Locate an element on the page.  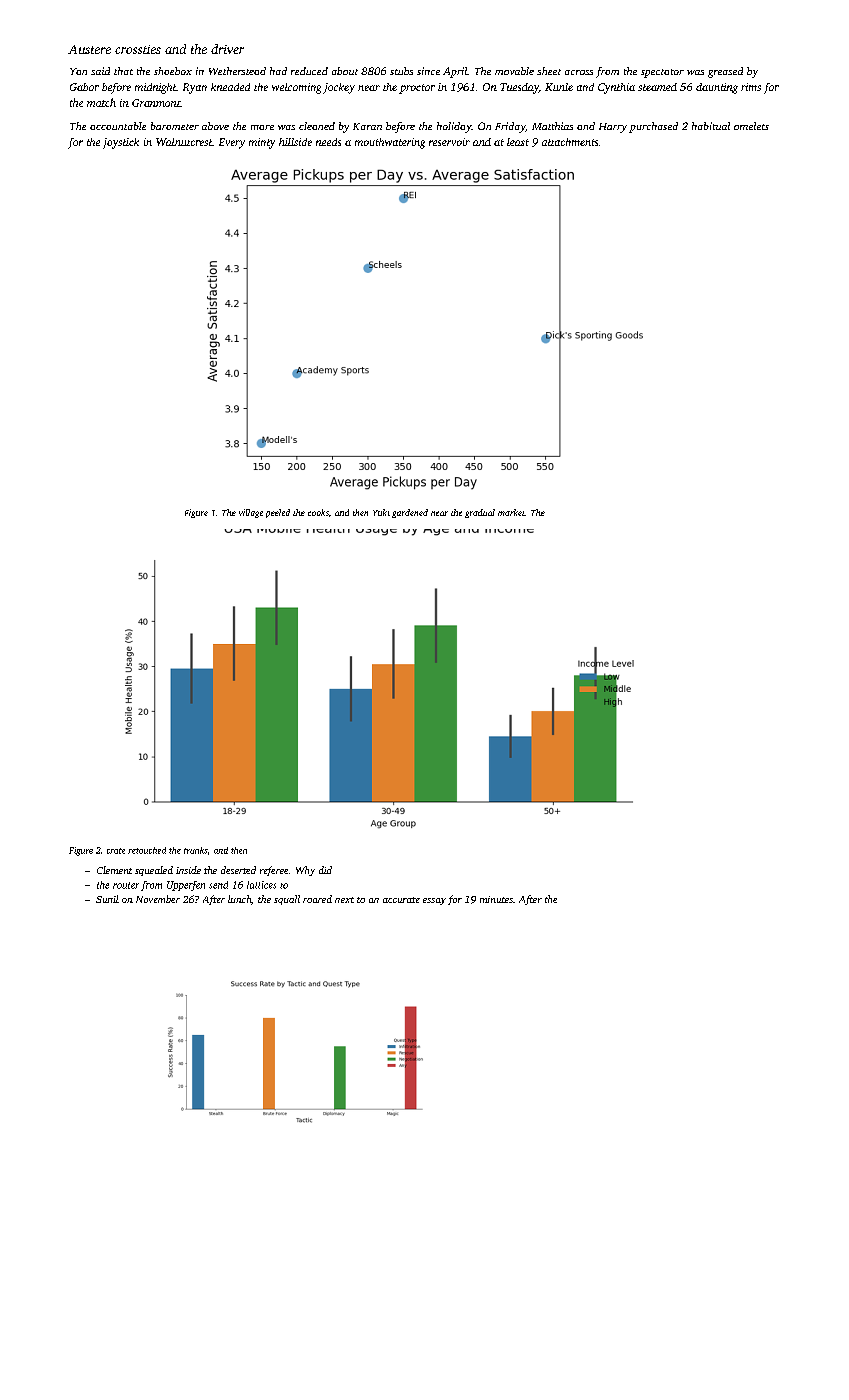
habitual is located at coordinates (711, 126).
